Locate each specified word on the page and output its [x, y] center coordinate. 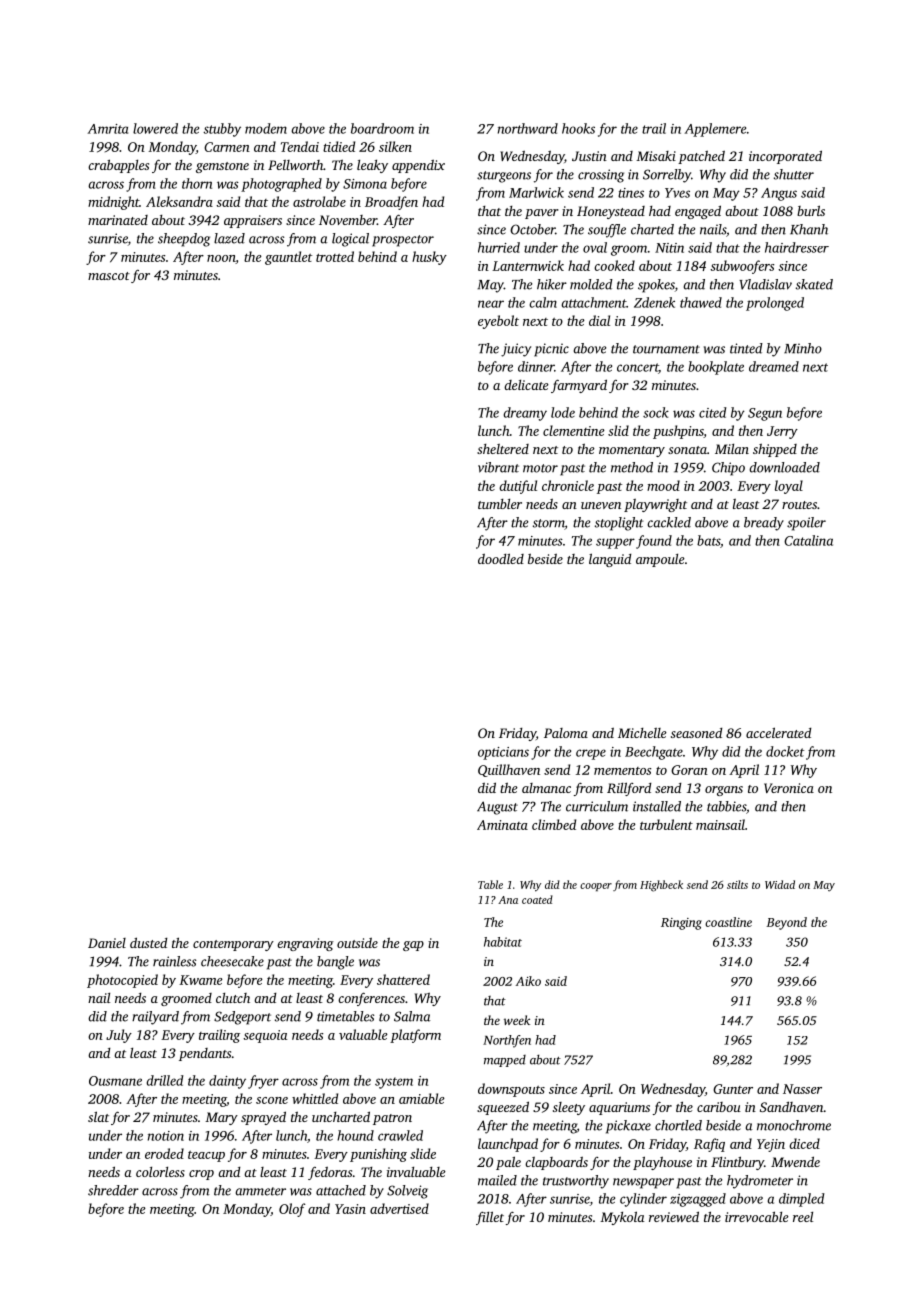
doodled [501, 558]
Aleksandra [179, 201]
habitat [503, 942]
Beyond [786, 923]
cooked [614, 265]
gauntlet [288, 258]
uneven [601, 505]
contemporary [233, 945]
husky [429, 258]
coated [537, 899]
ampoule [660, 560]
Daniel [107, 943]
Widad [780, 884]
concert [638, 368]
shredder [113, 1190]
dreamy [525, 414]
